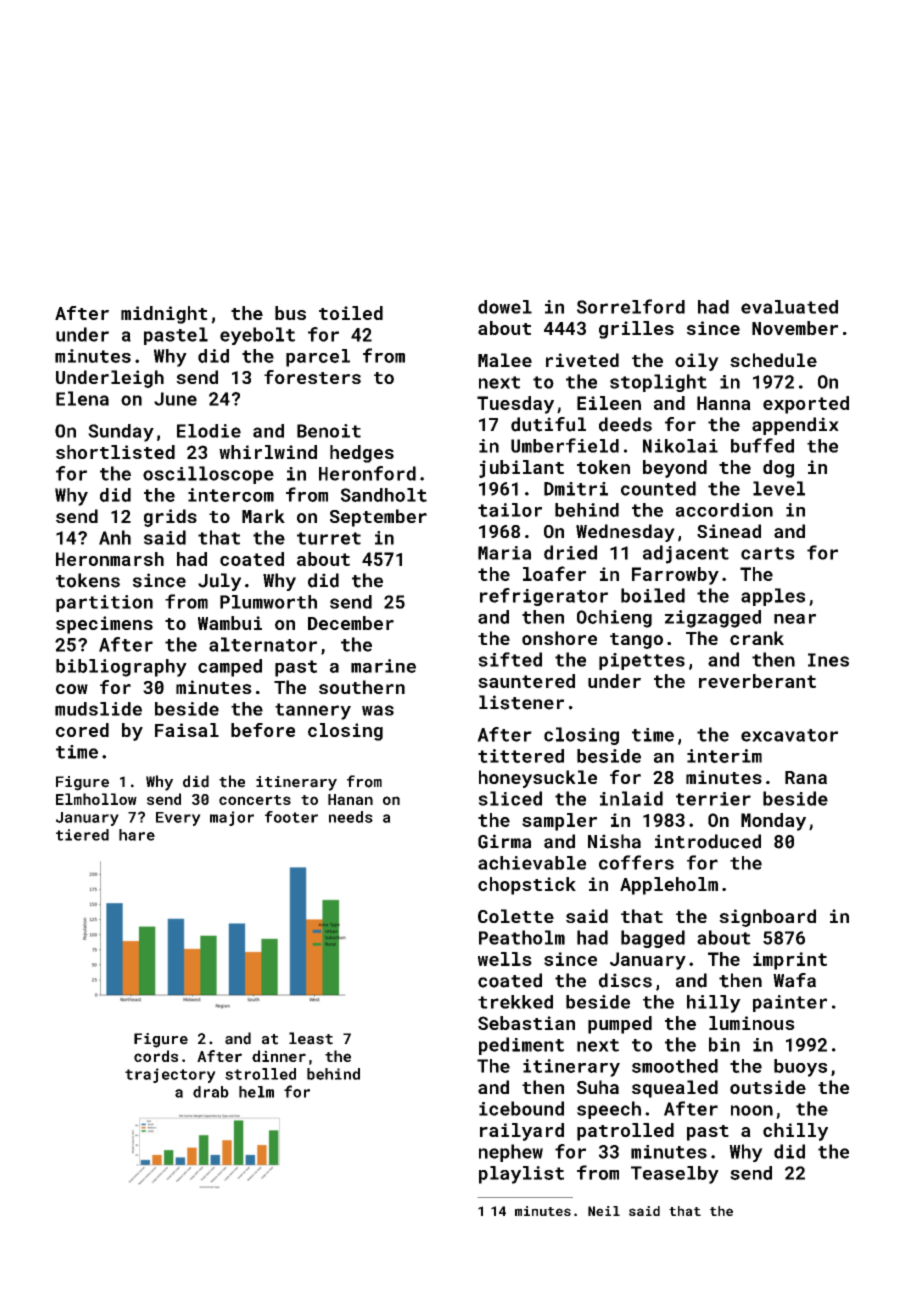 Image resolution: width=908 pixels, height=1316 pixels. What do you see at coordinates (505, 307) in the screenshot?
I see `dowel` at bounding box center [505, 307].
